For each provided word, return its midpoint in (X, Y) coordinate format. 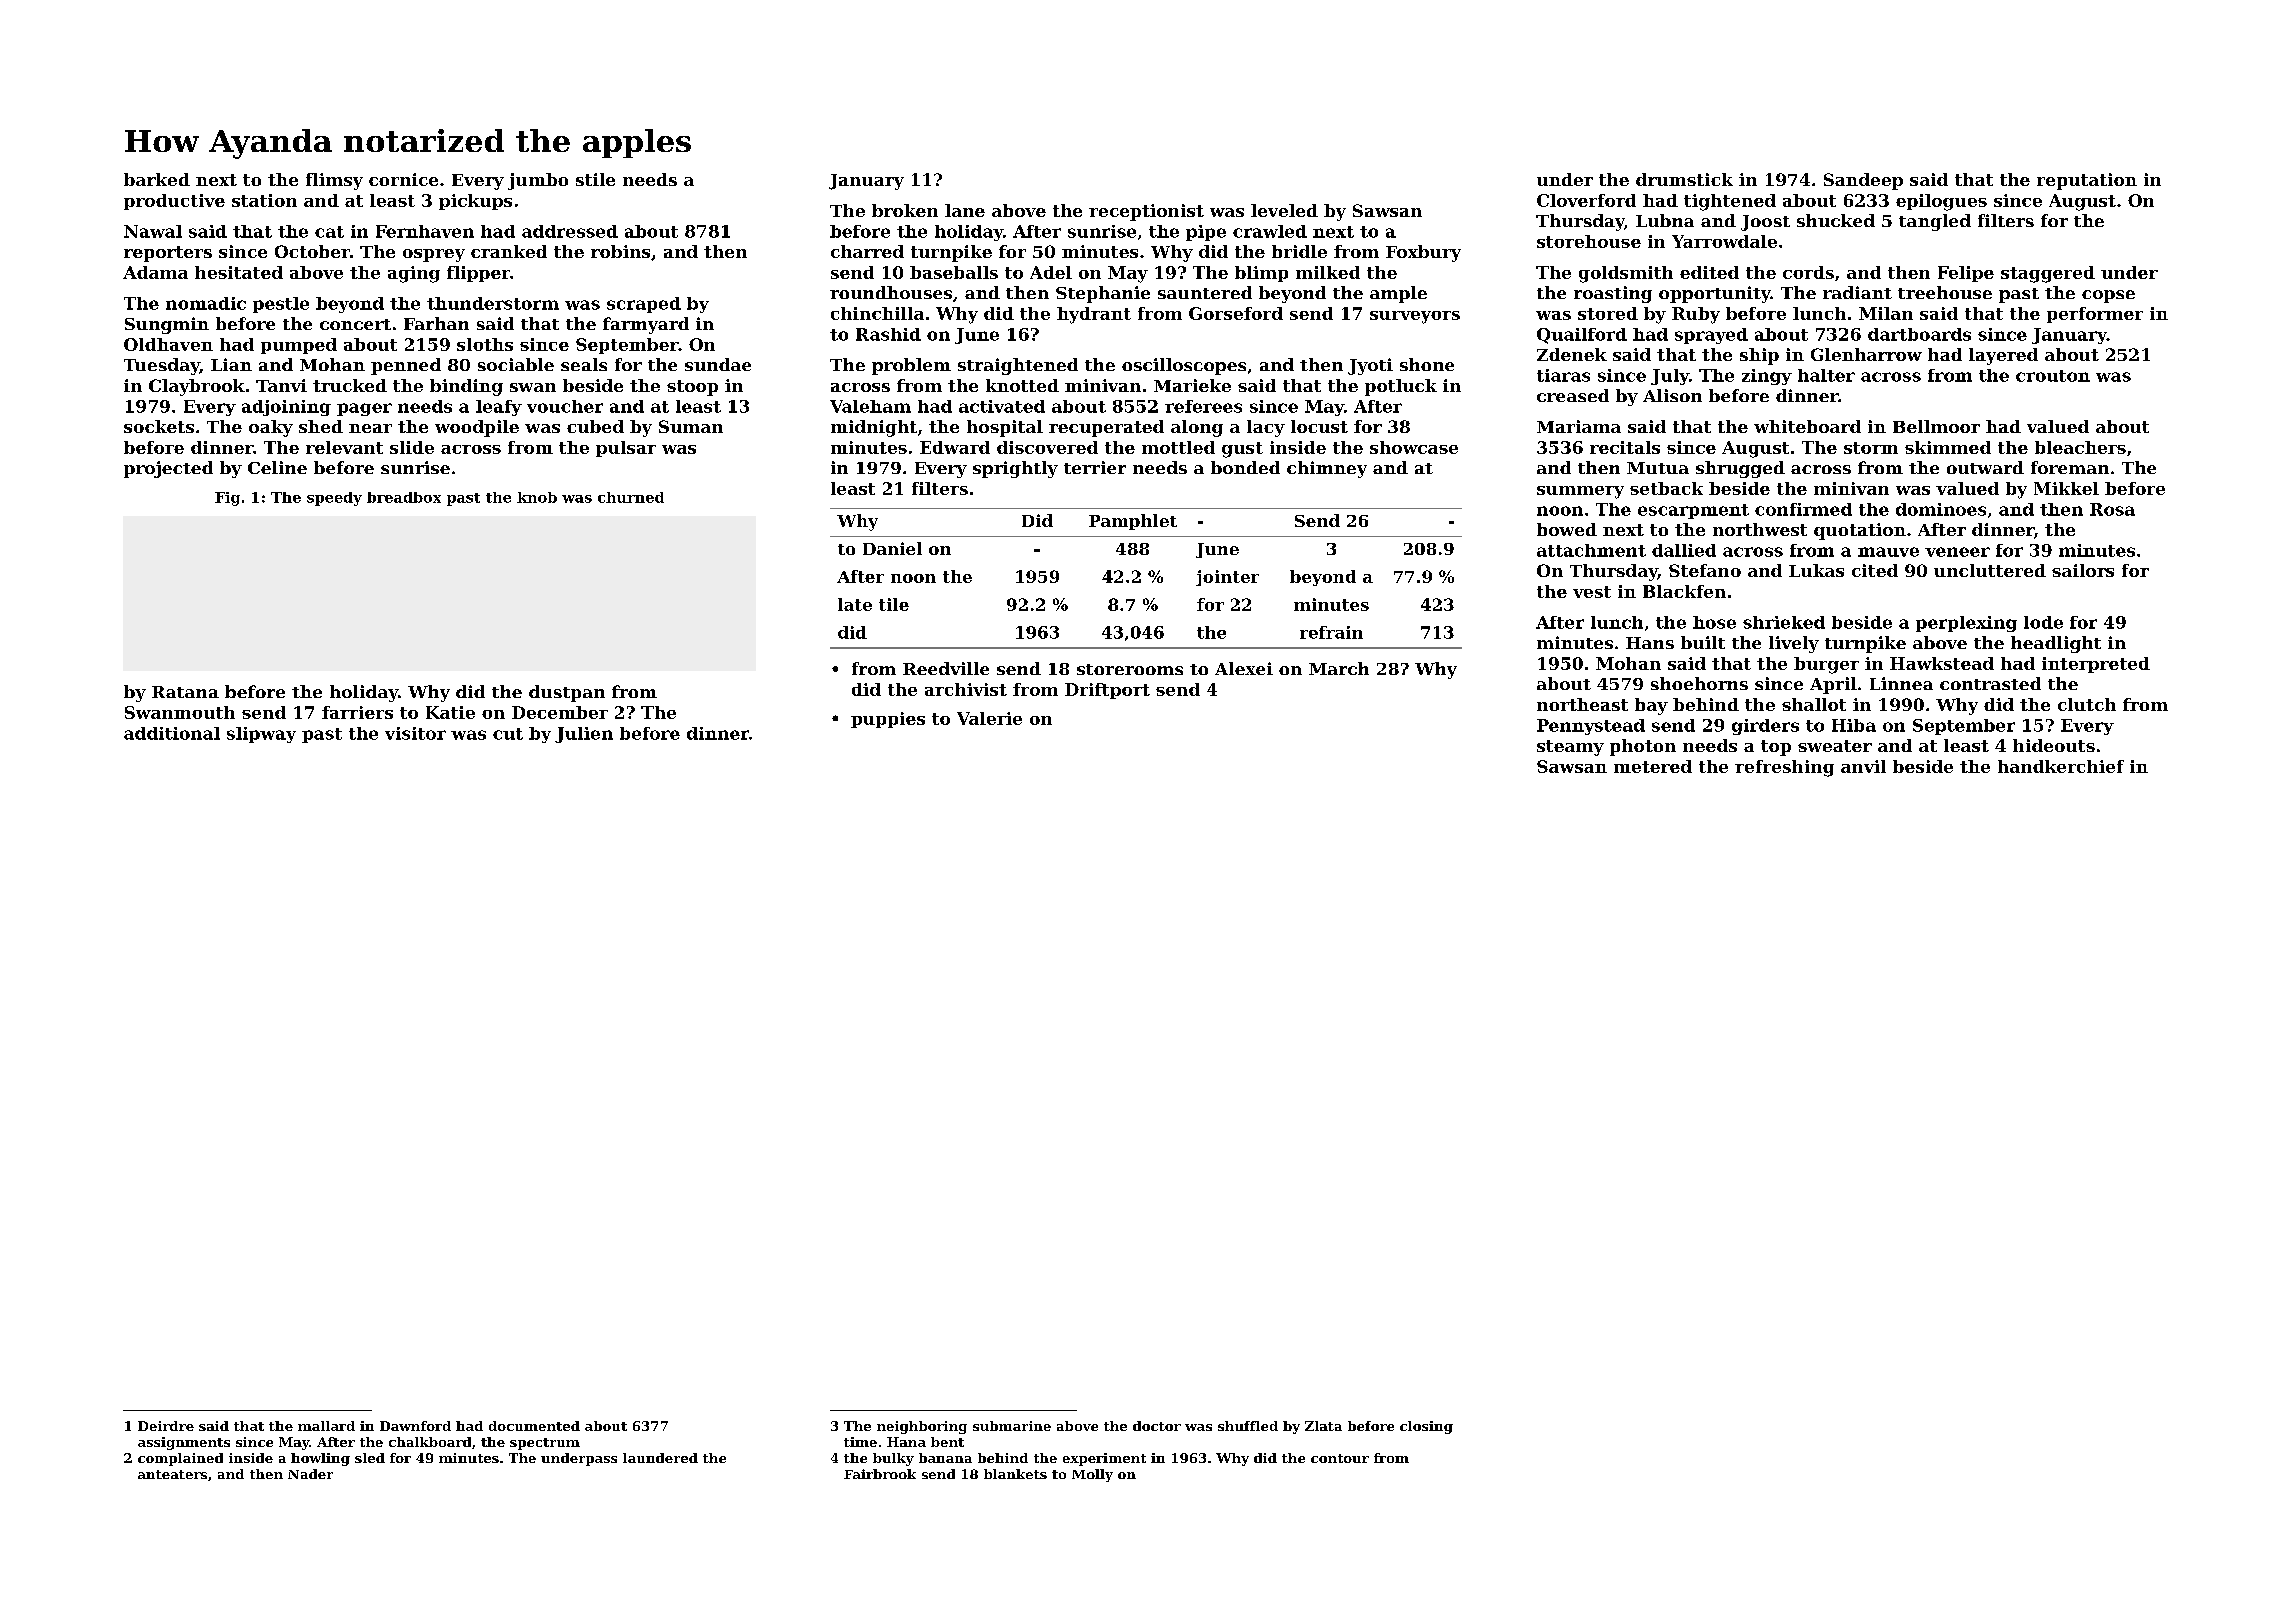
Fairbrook (880, 1474)
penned (406, 366)
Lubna (1665, 220)
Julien (584, 735)
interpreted (2096, 665)
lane (965, 210)
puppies (888, 720)
